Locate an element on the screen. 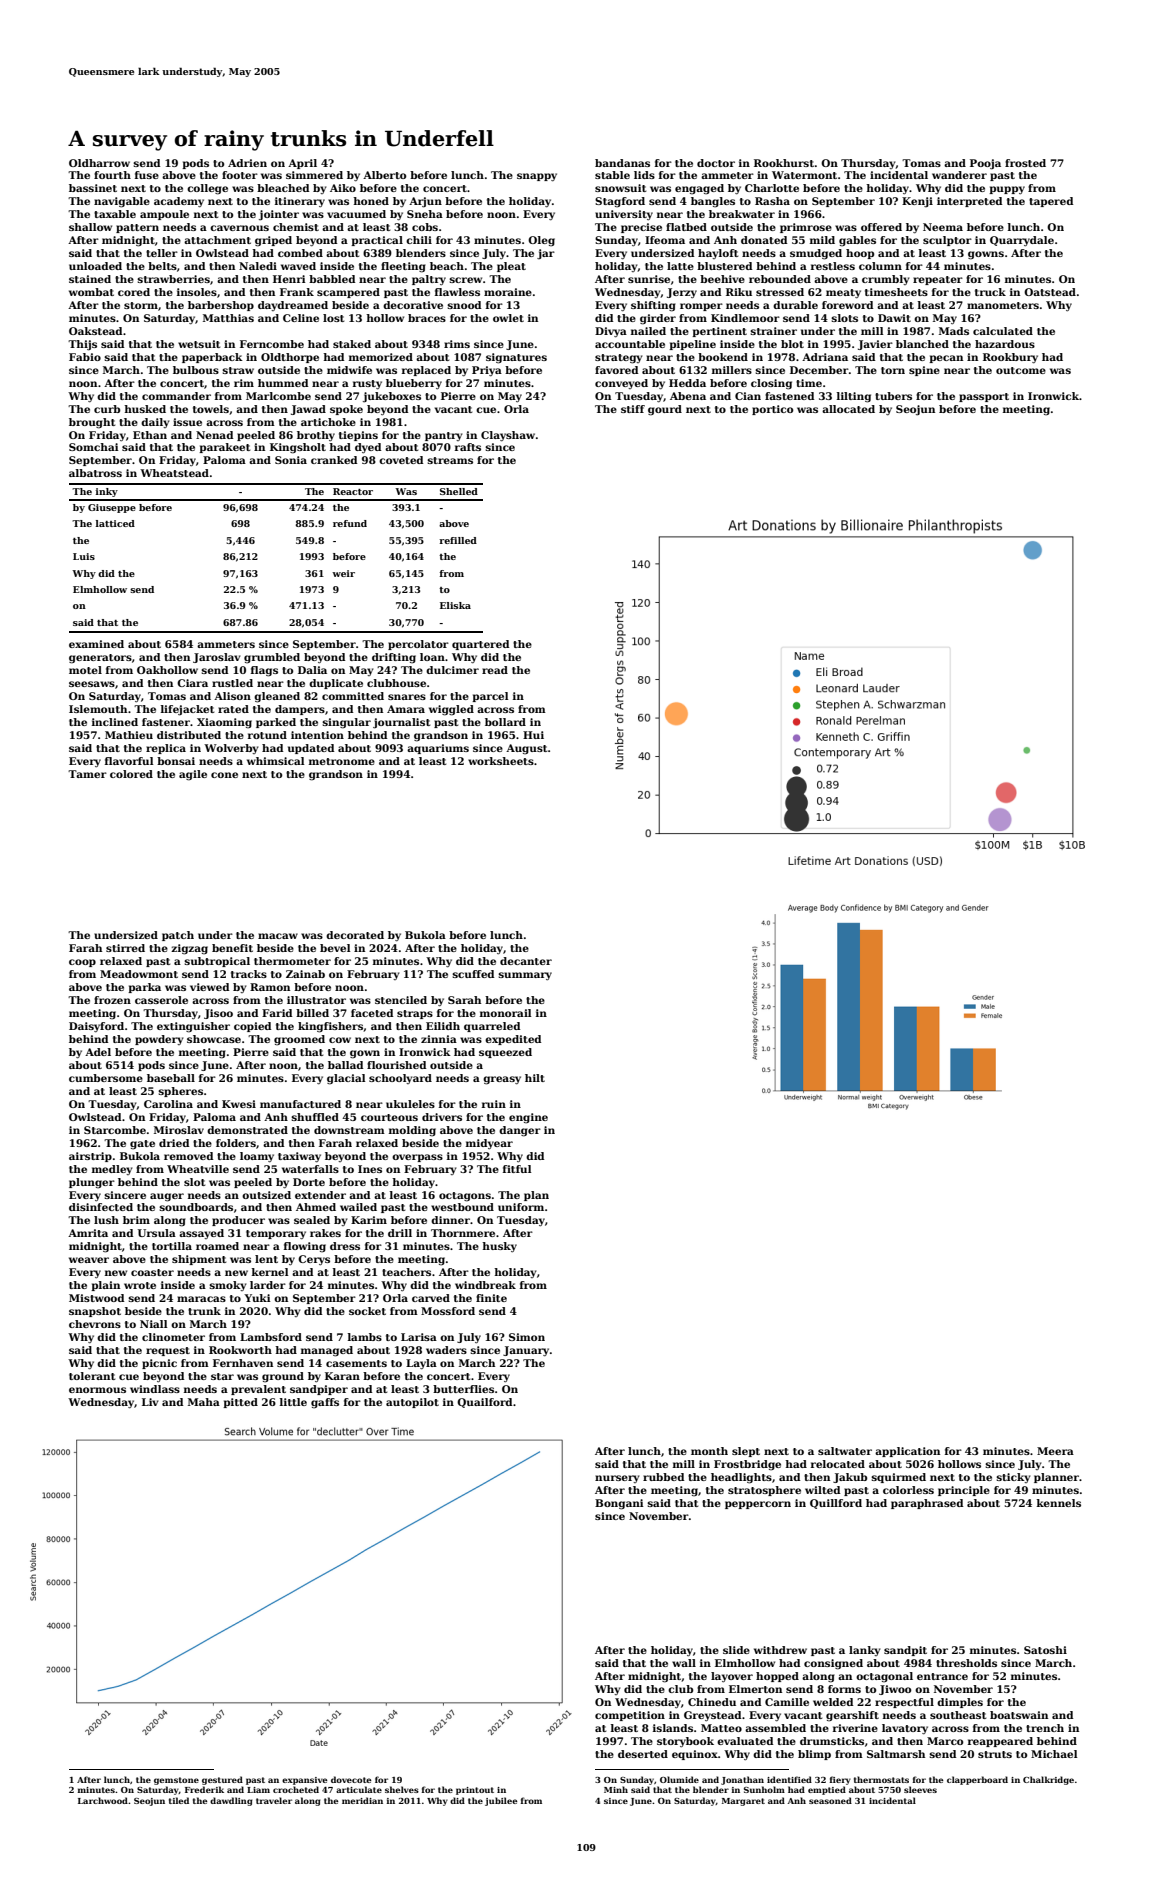 This screenshot has height=1899, width=1153. picnic is located at coordinates (159, 1364).
